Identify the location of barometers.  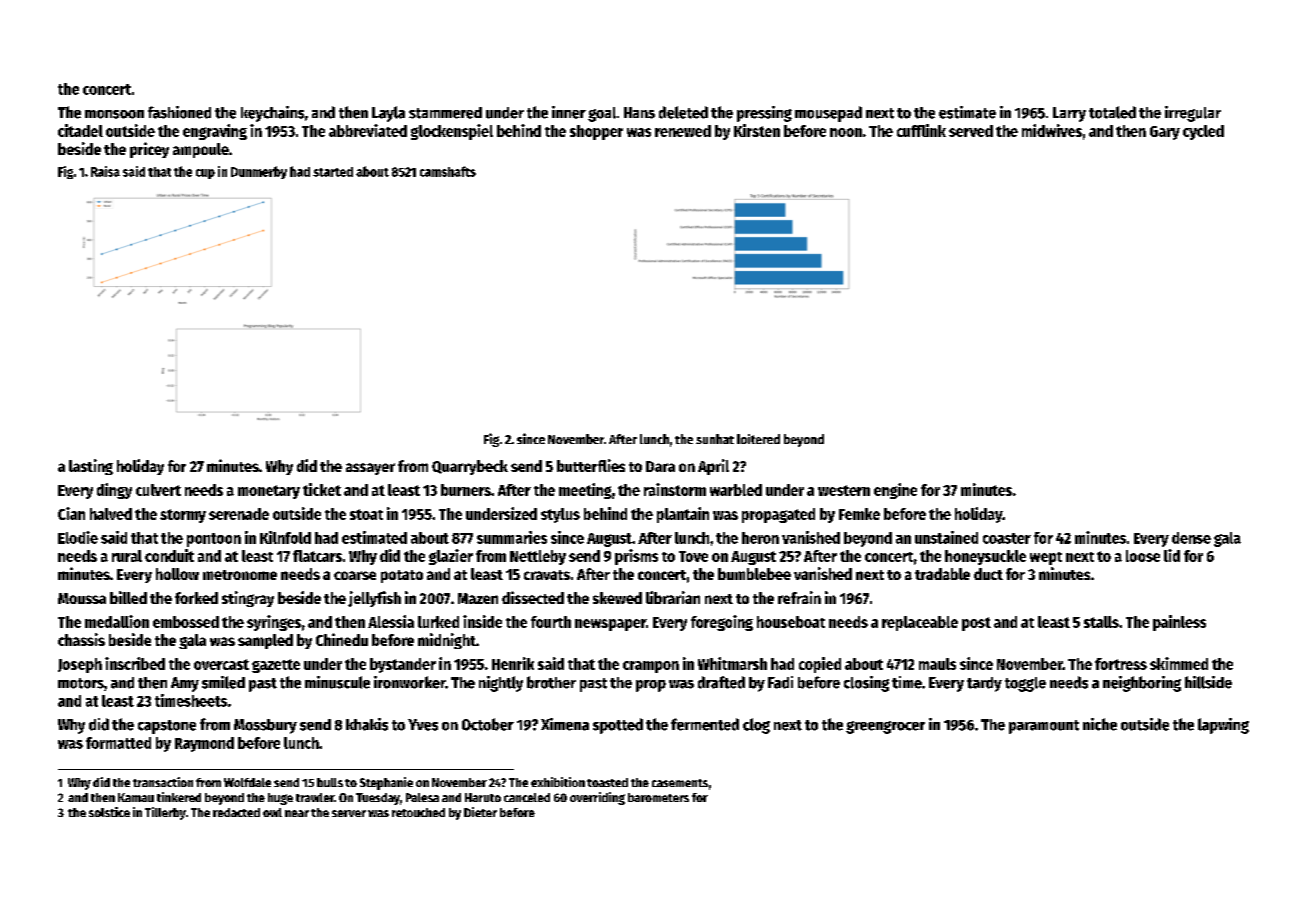
(658, 797).
